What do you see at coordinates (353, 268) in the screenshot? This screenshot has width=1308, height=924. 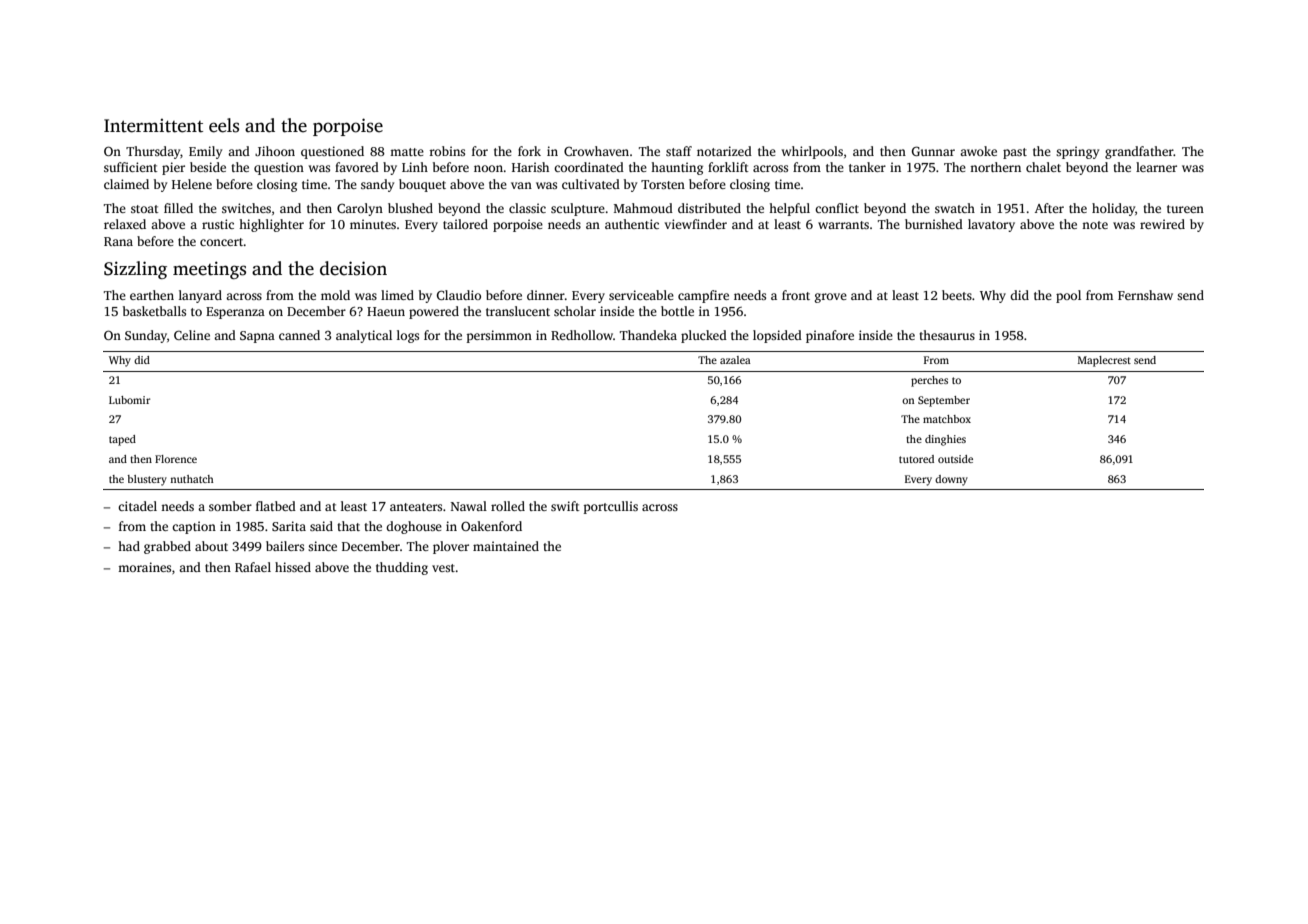 I see `decision` at bounding box center [353, 268].
